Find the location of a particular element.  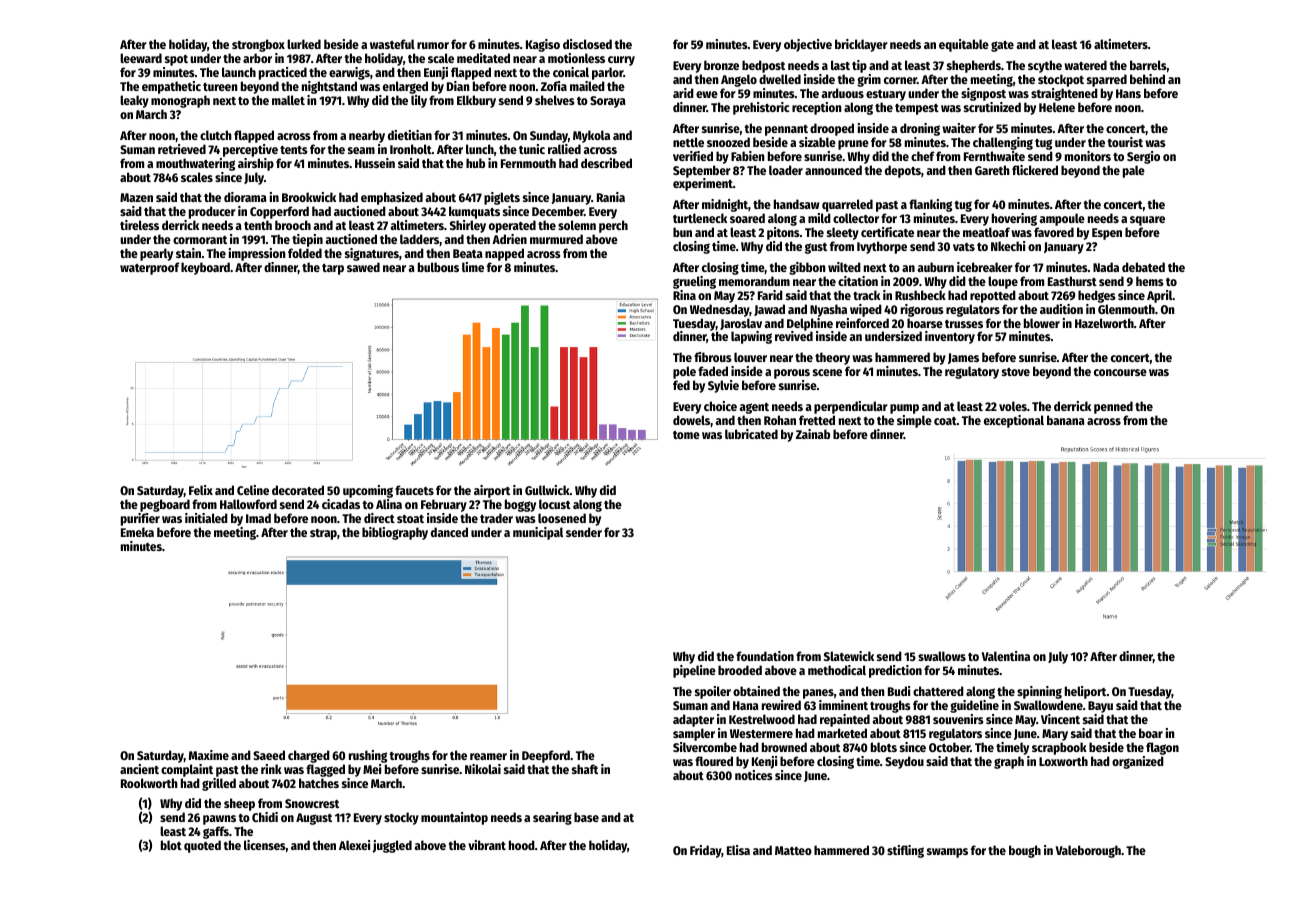

loupe is located at coordinates (1003, 282).
